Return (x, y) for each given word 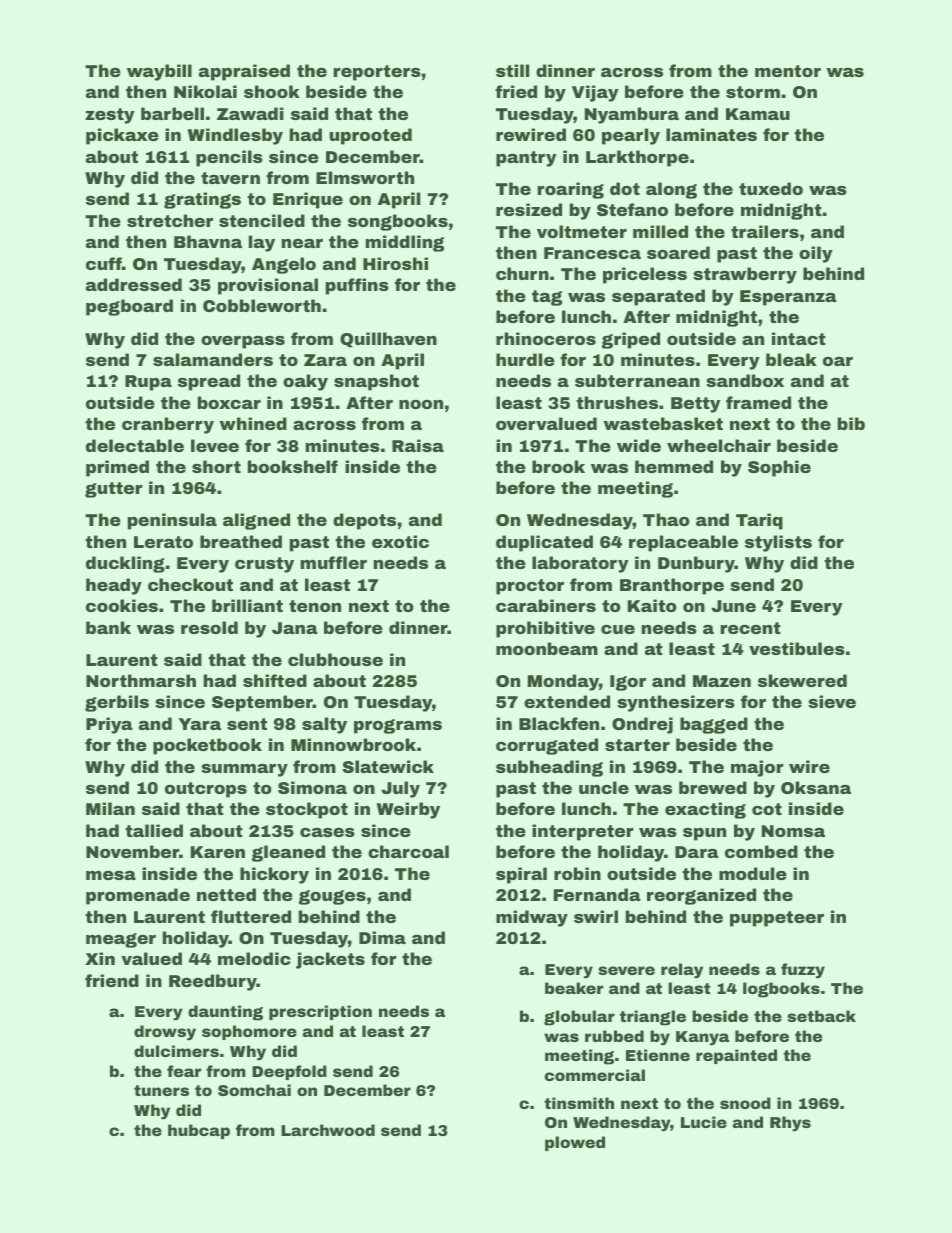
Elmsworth (365, 177)
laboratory (580, 564)
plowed (575, 1143)
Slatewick (388, 766)
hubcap (199, 1131)
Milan (110, 808)
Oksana (816, 787)
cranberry (168, 425)
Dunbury (696, 564)
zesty (110, 116)
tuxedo (771, 188)
